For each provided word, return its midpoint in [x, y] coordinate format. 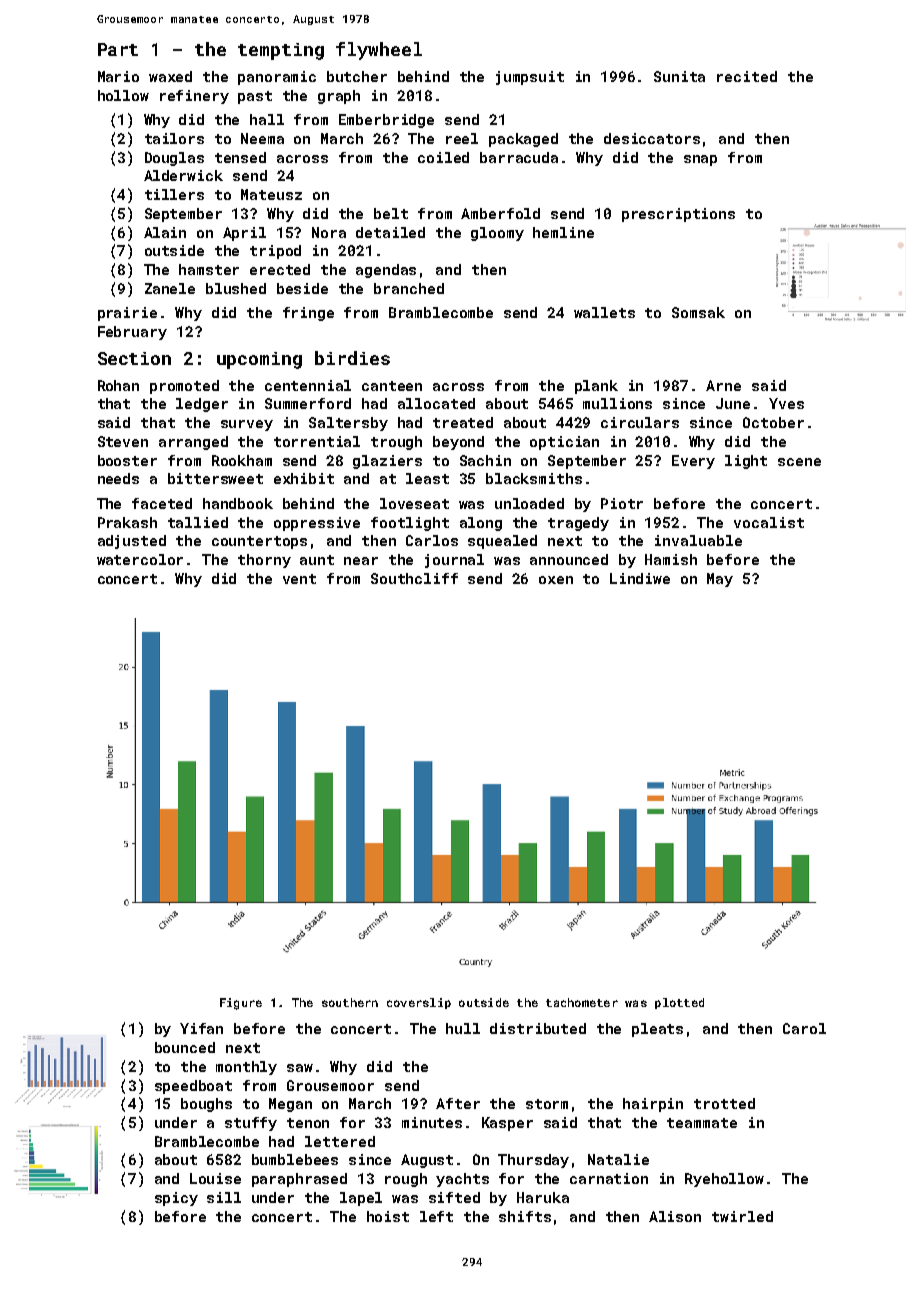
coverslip [419, 1003]
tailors [174, 138]
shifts [525, 1216]
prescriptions [678, 215]
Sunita [679, 76]
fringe [308, 314]
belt [391, 213]
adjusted [132, 542]
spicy [176, 1199]
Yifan [201, 1028]
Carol [804, 1028]
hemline [563, 232]
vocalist [769, 522]
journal [454, 561]
